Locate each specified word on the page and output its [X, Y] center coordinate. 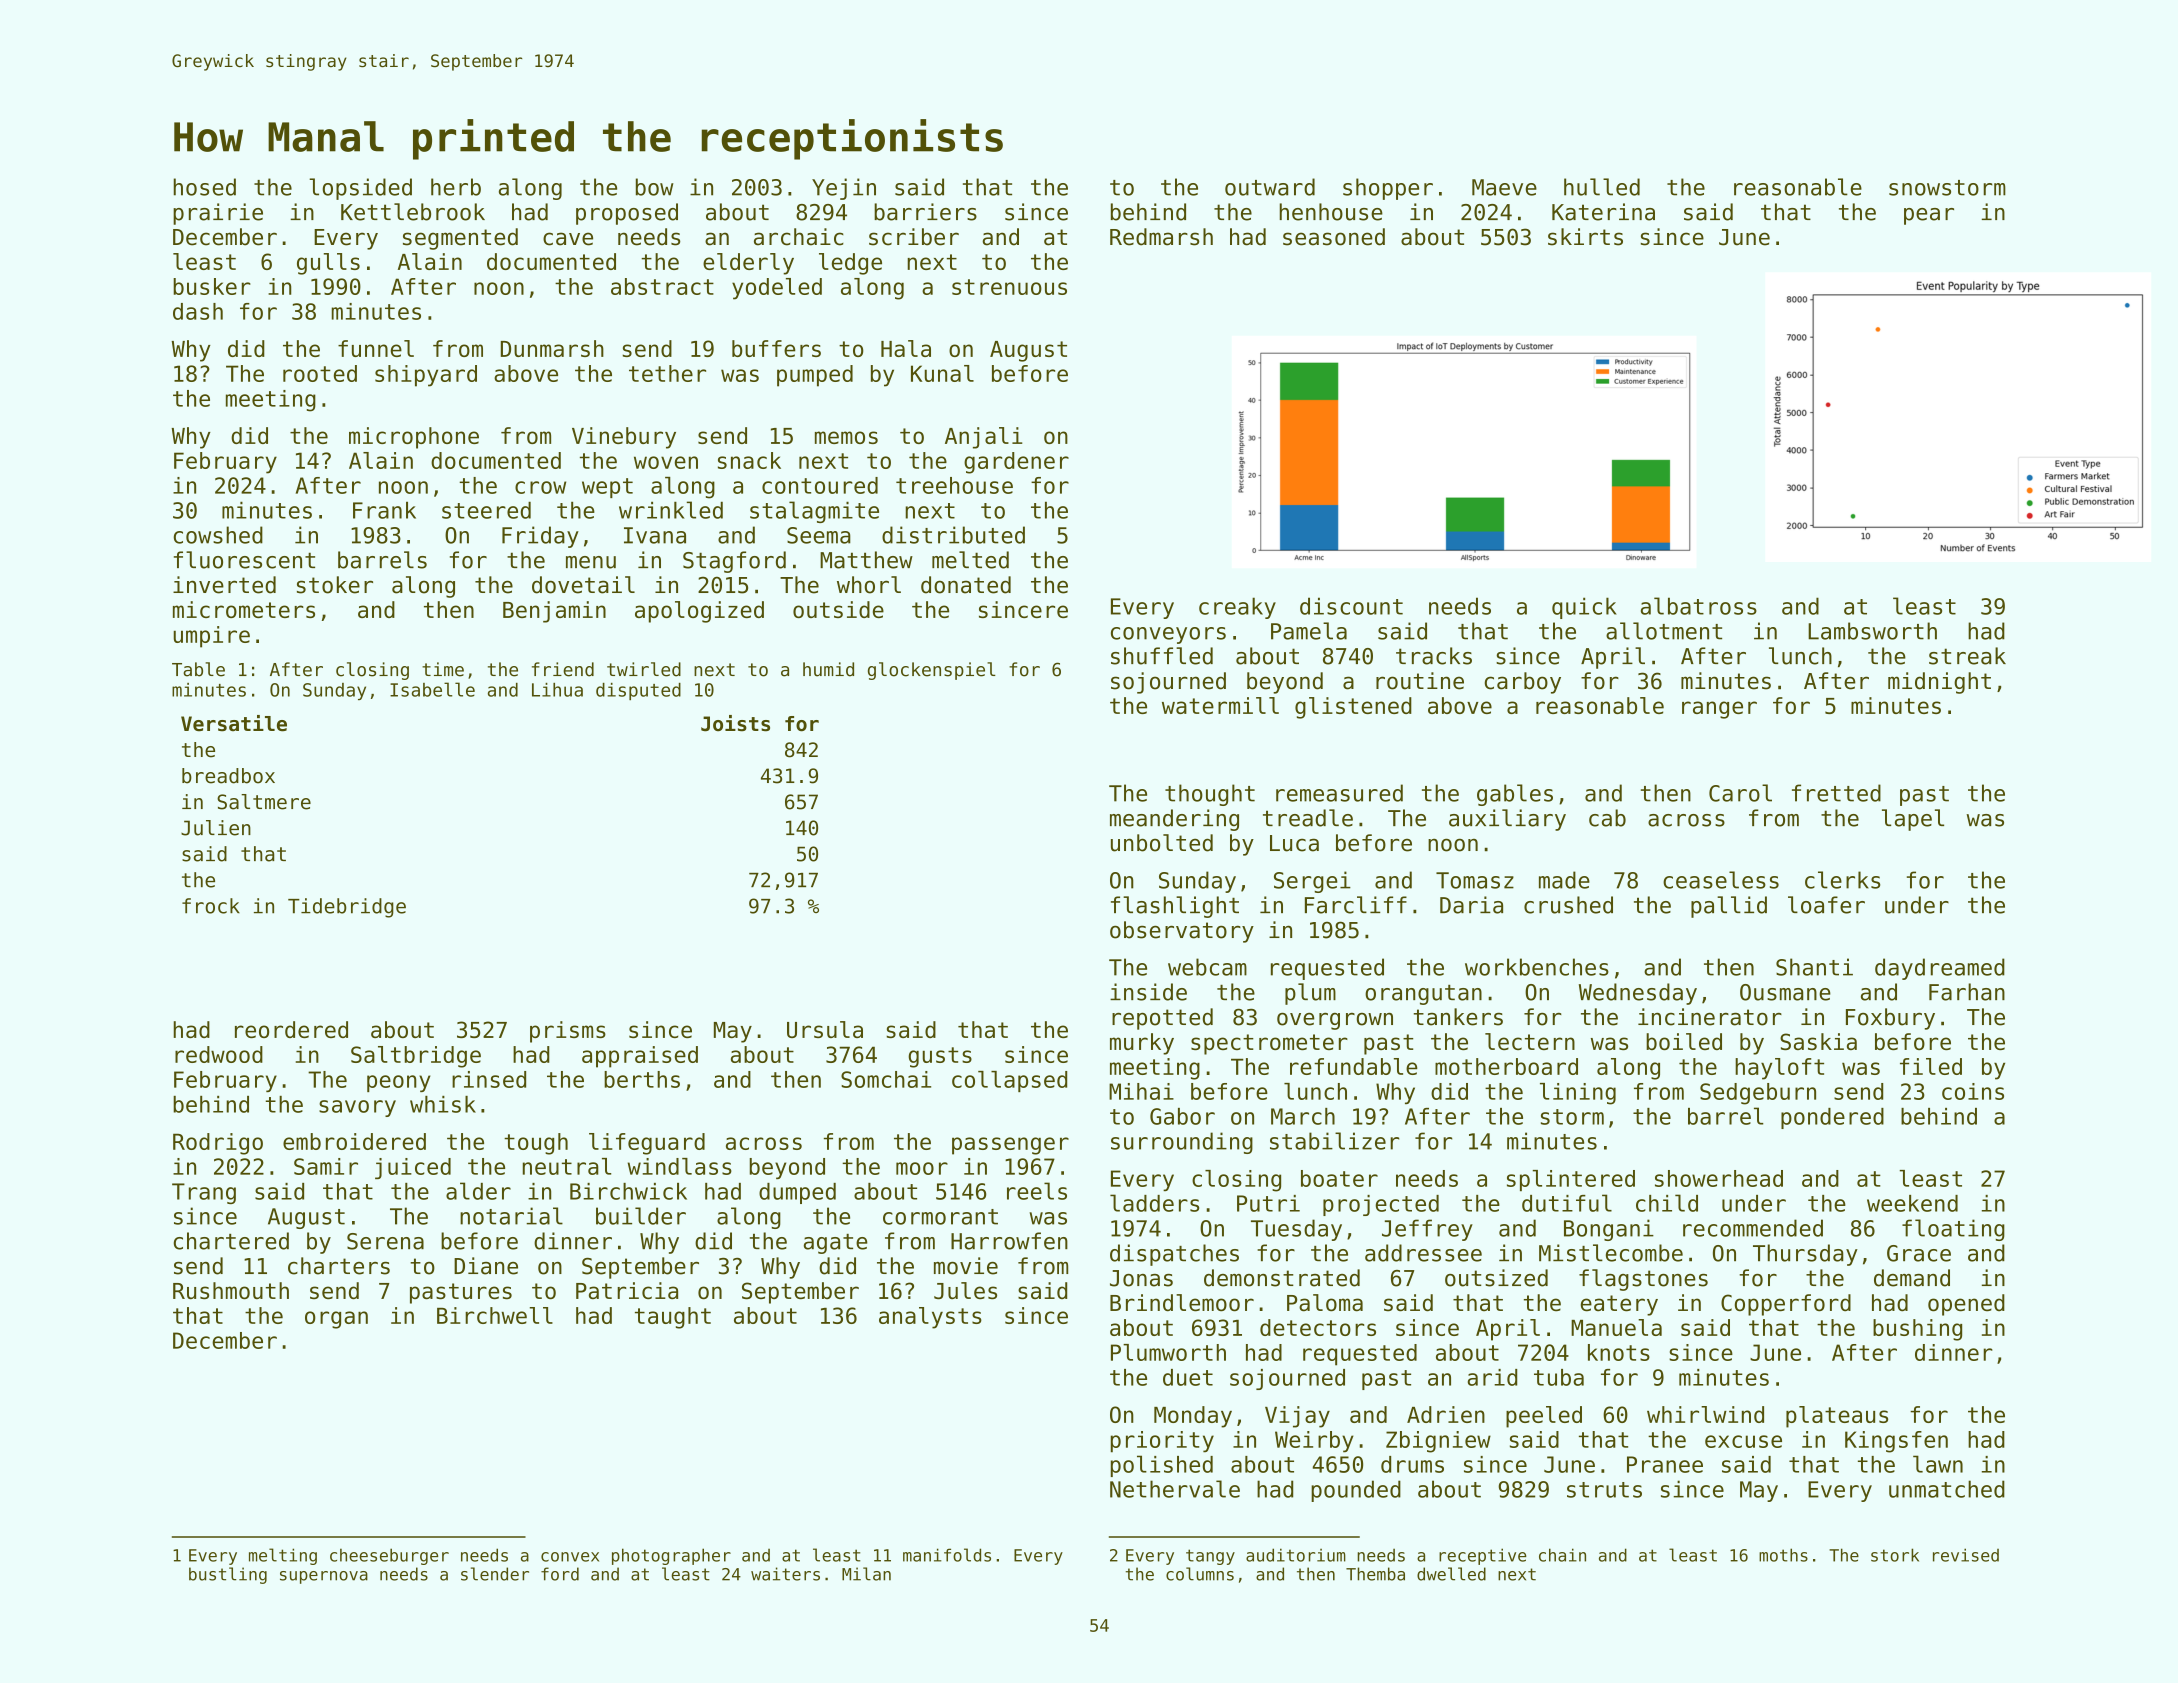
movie [966, 1266]
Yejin [844, 189]
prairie [218, 214]
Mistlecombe [1611, 1253]
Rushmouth [231, 1290]
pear [1929, 216]
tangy [1210, 1557]
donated [966, 585]
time [443, 669]
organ [336, 1320]
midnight [1939, 683]
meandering [1174, 820]
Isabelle [432, 689]
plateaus [1837, 1417]
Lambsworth [1872, 631]
